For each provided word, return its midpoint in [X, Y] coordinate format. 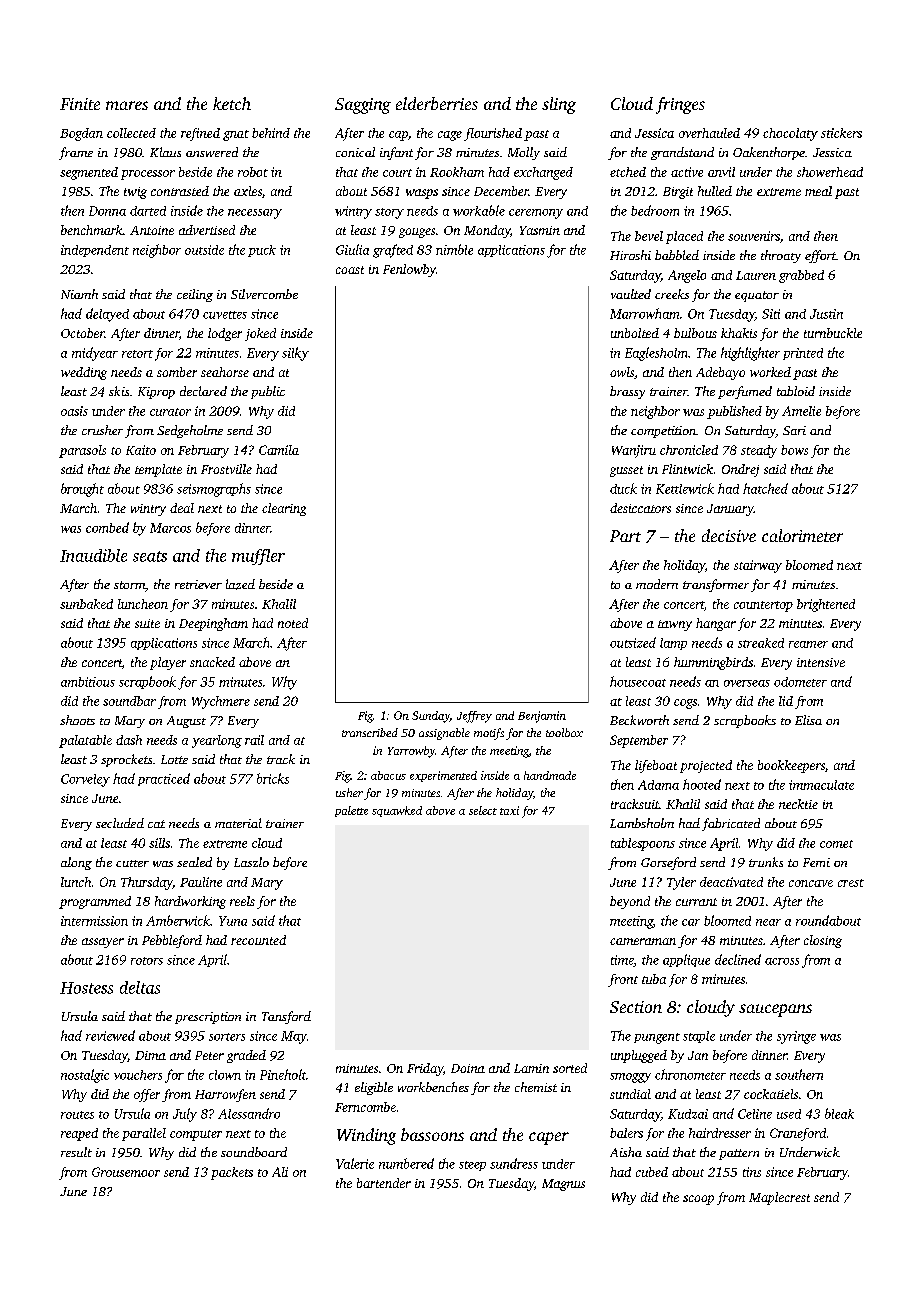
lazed [240, 584]
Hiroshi [630, 255]
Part [625, 536]
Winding [366, 1136]
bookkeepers [791, 766]
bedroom [655, 210]
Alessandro [249, 1113]
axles [248, 191]
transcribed [370, 732]
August [186, 722]
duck [623, 488]
